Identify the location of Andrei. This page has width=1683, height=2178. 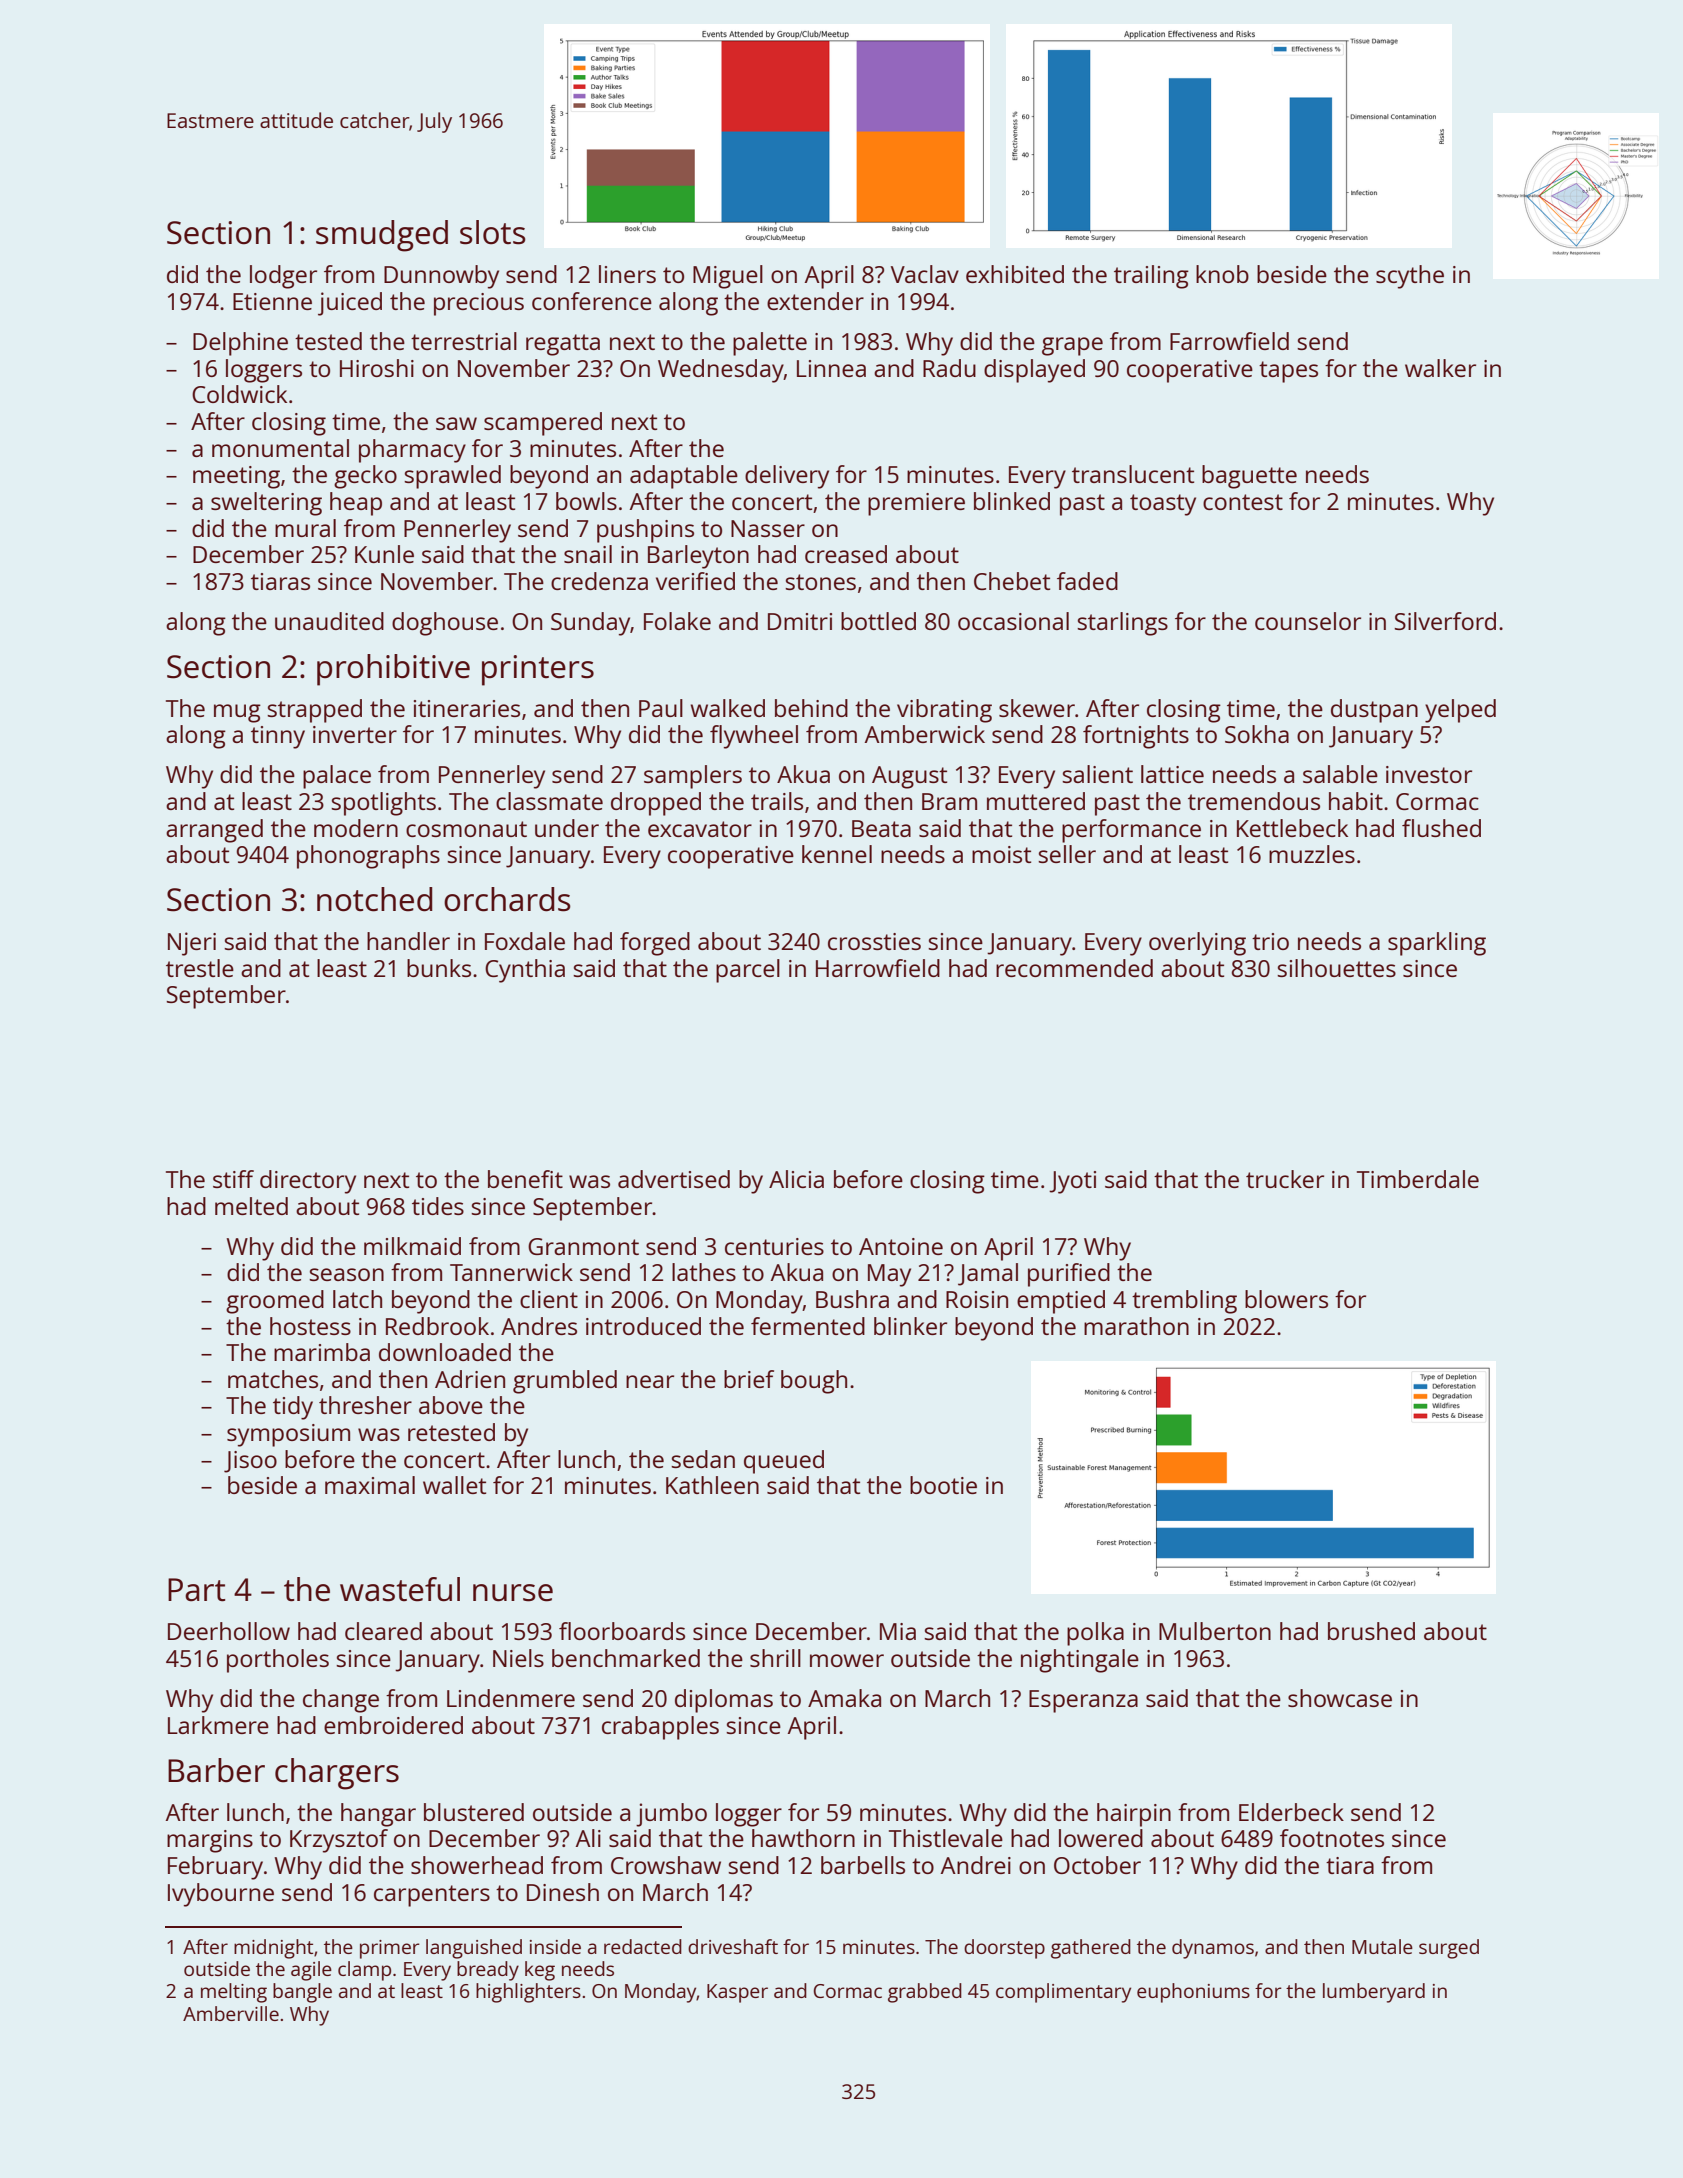
(976, 1865).
